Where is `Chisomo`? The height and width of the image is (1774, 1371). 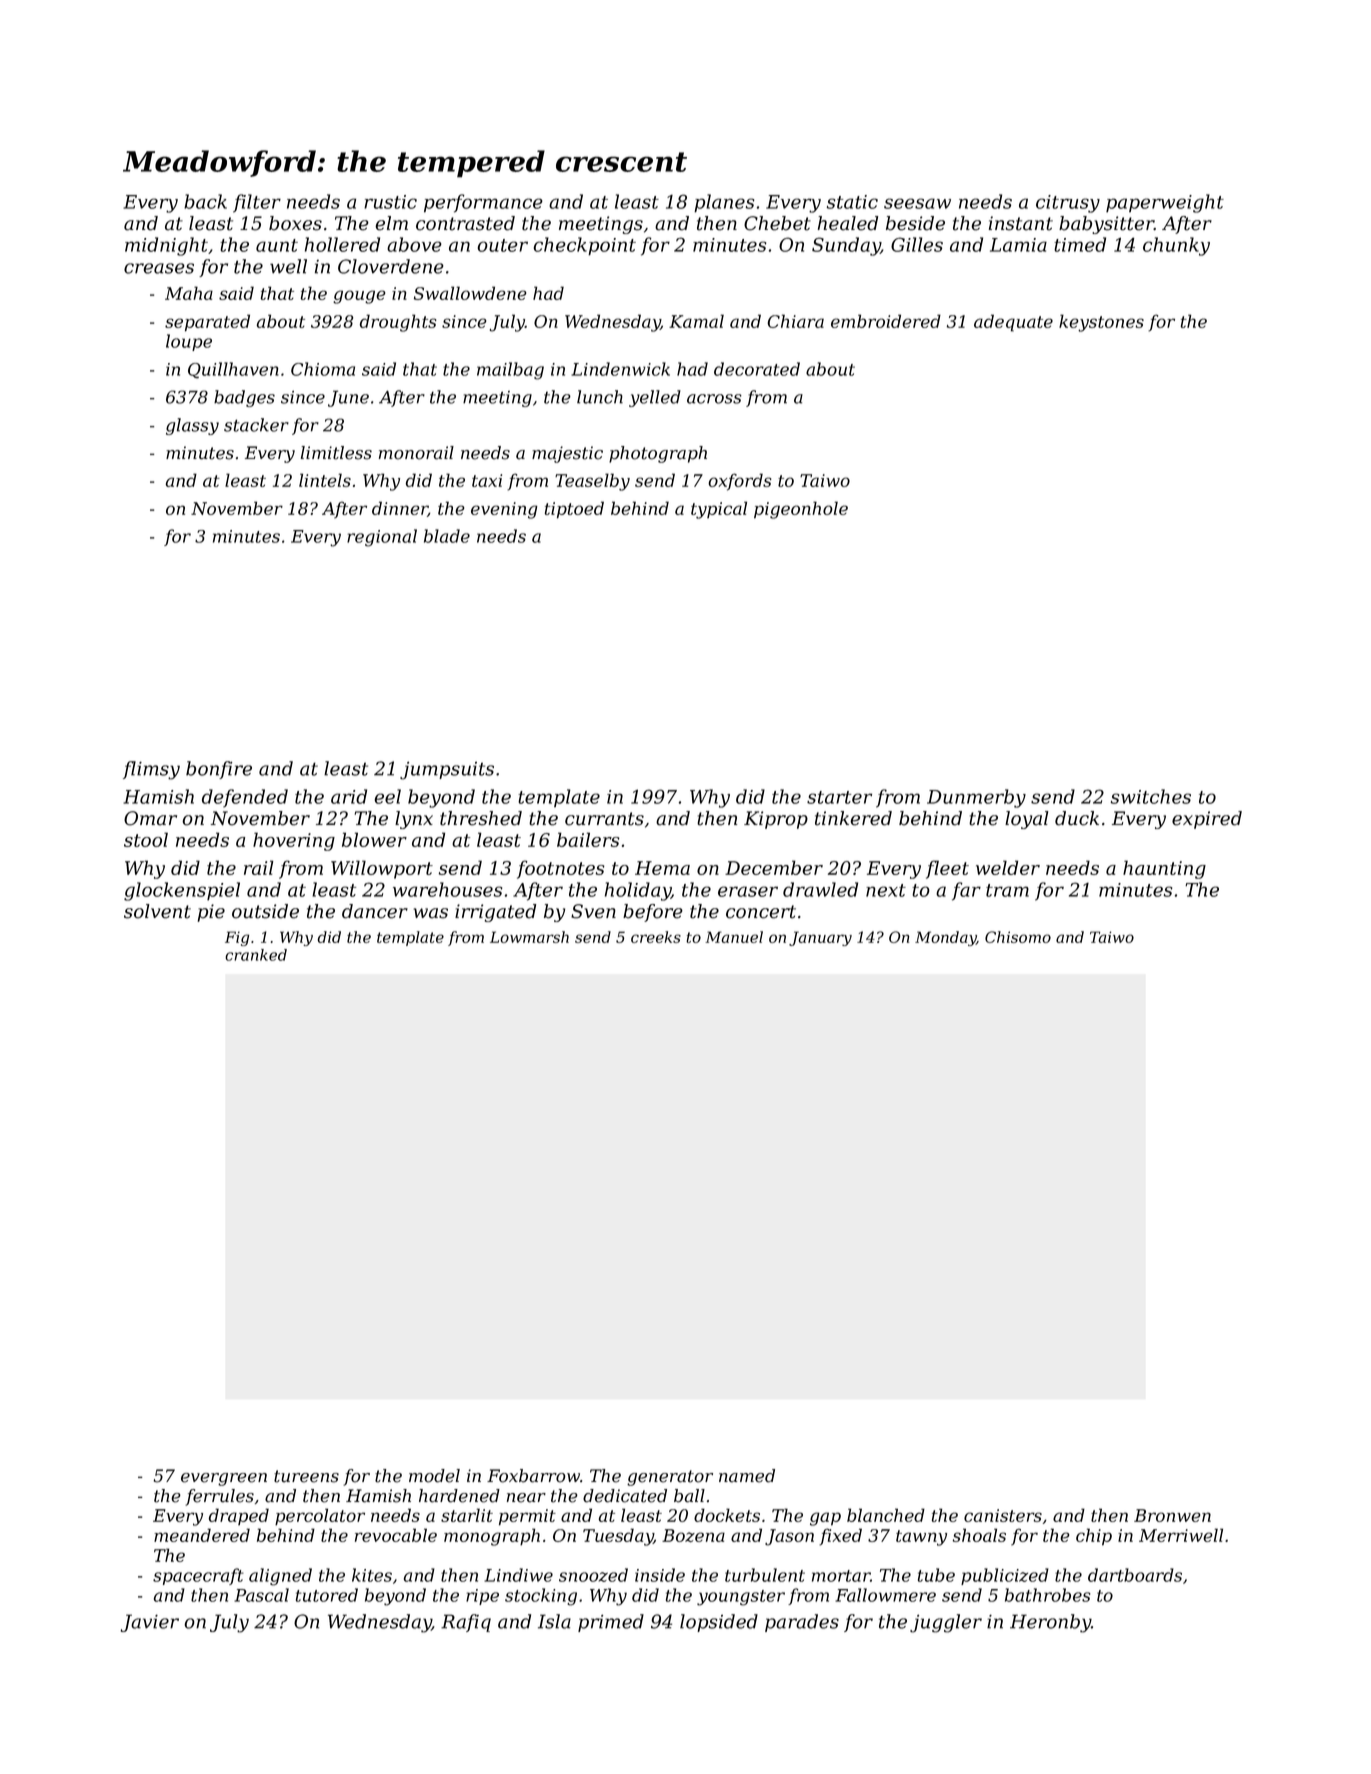 Chisomo is located at coordinates (1018, 937).
